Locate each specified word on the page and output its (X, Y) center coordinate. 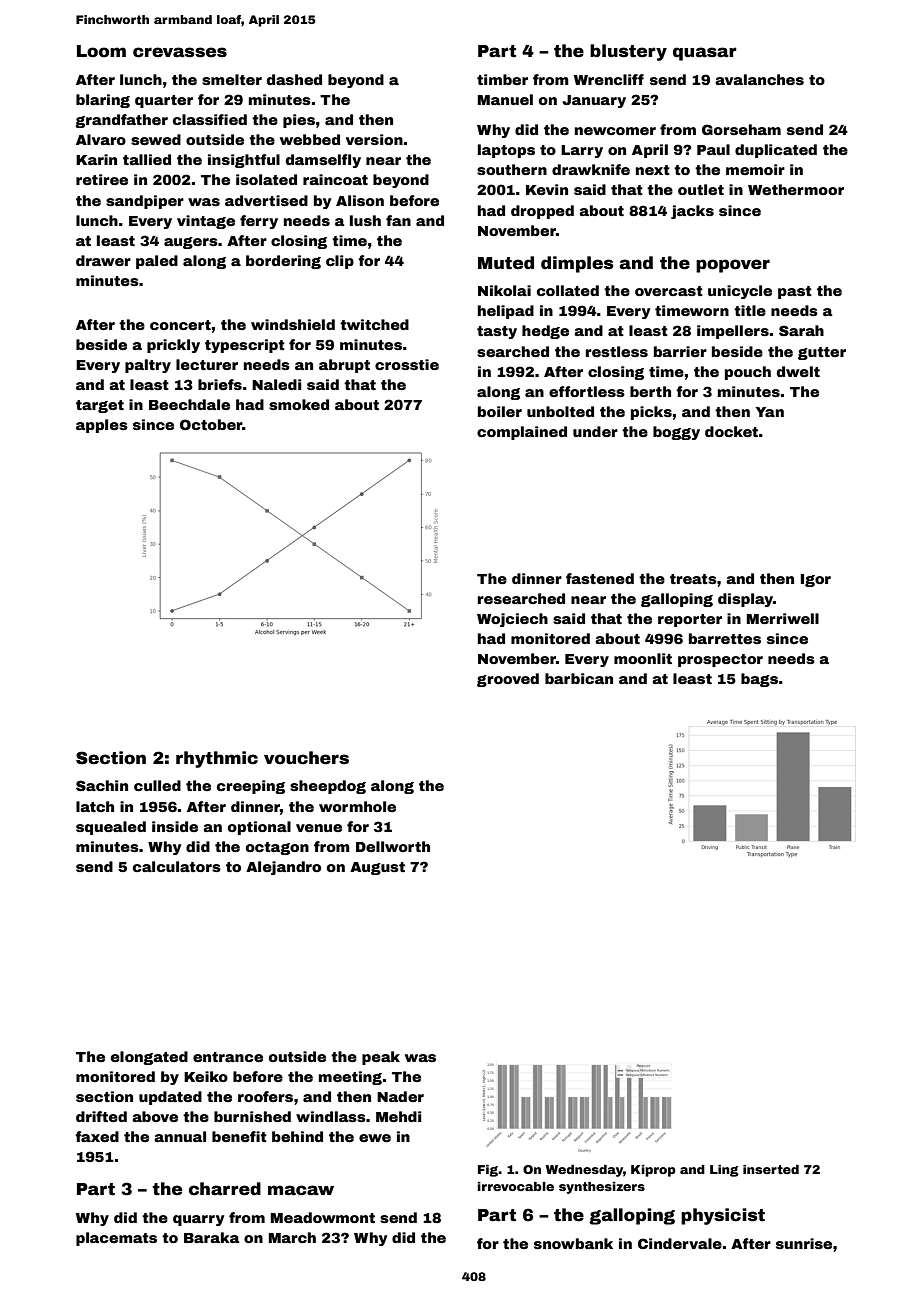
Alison (360, 200)
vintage (206, 222)
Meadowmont (323, 1217)
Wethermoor (796, 189)
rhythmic (217, 759)
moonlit (643, 658)
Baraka (212, 1237)
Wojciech (512, 620)
